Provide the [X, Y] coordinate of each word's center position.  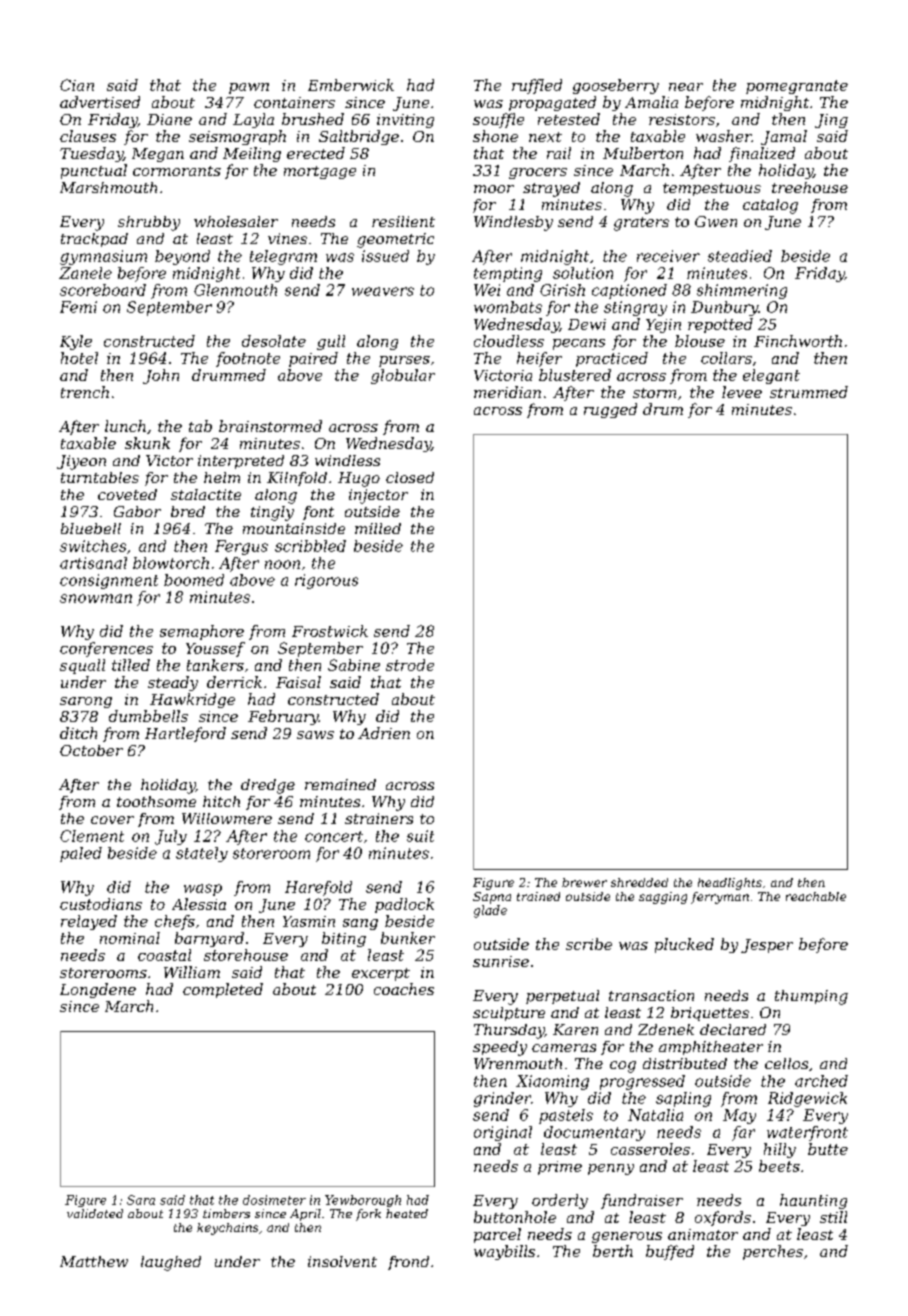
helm [222, 477]
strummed [809, 392]
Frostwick [330, 631]
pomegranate [797, 87]
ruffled [537, 86]
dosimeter [274, 1200]
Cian [77, 85]
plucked [684, 945]
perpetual [562, 997]
